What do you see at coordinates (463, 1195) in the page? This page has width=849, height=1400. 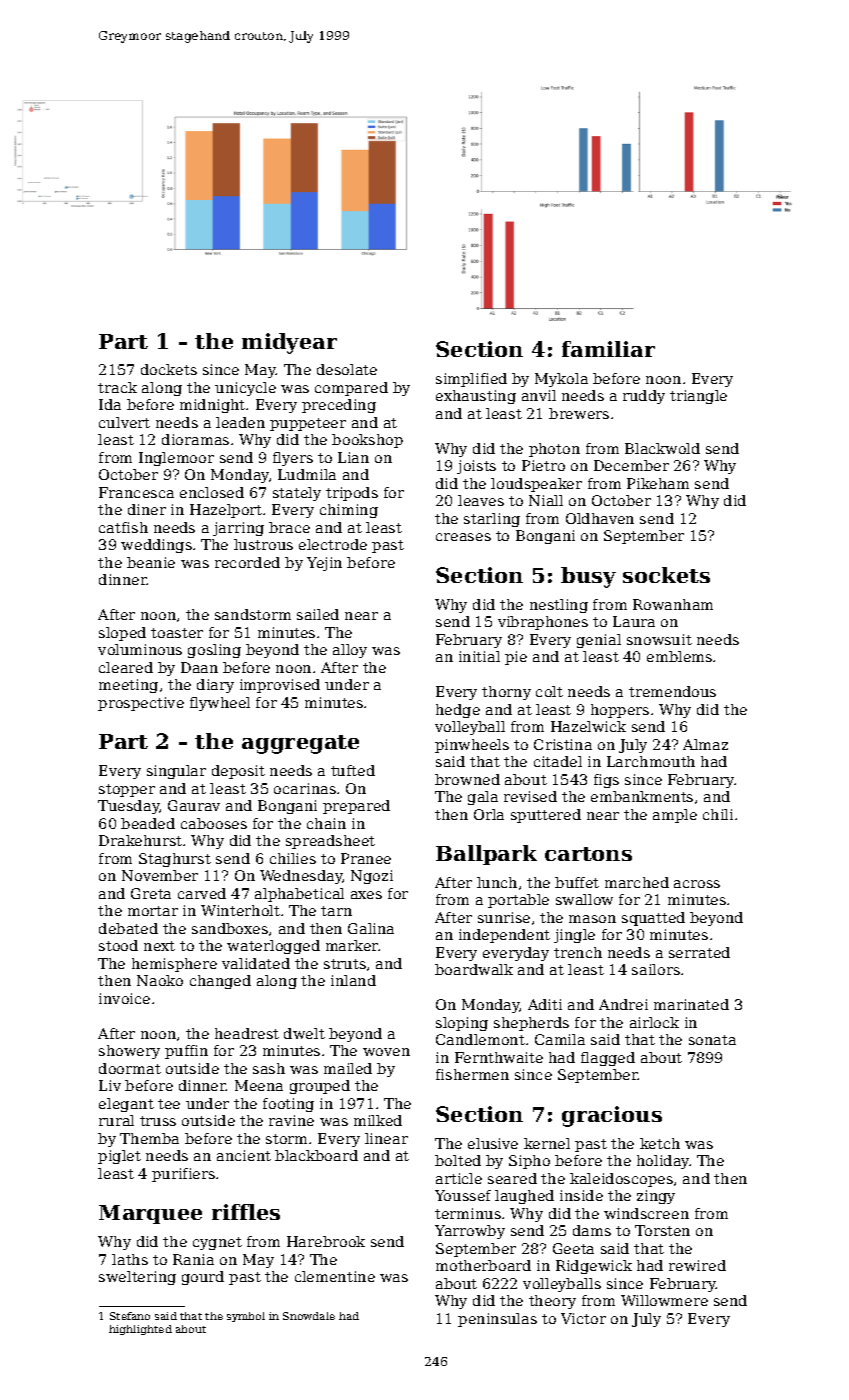 I see `Youssef` at bounding box center [463, 1195].
